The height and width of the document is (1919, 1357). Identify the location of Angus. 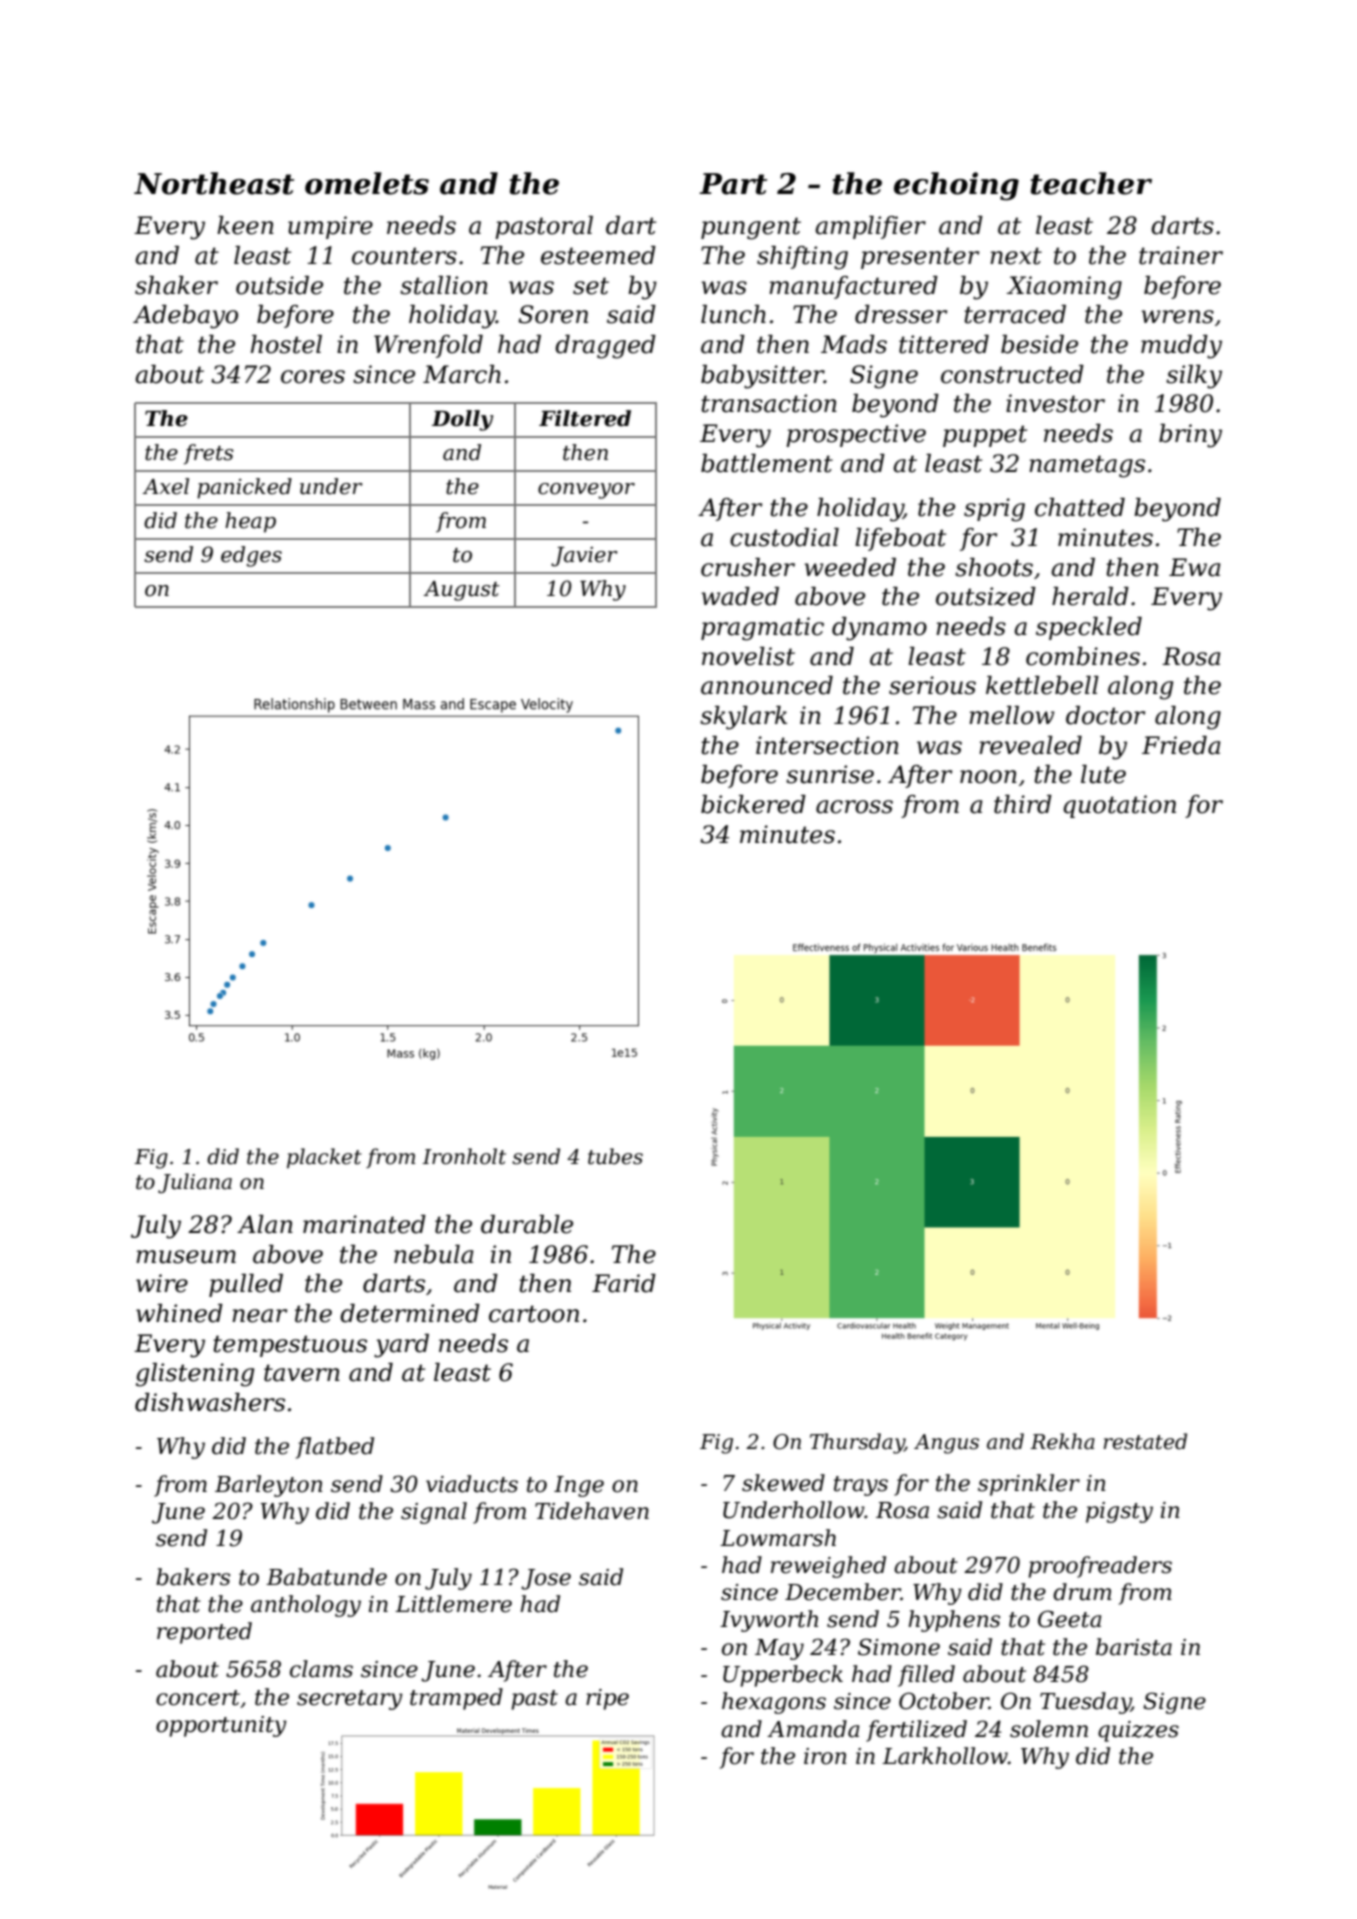
(946, 1444).
